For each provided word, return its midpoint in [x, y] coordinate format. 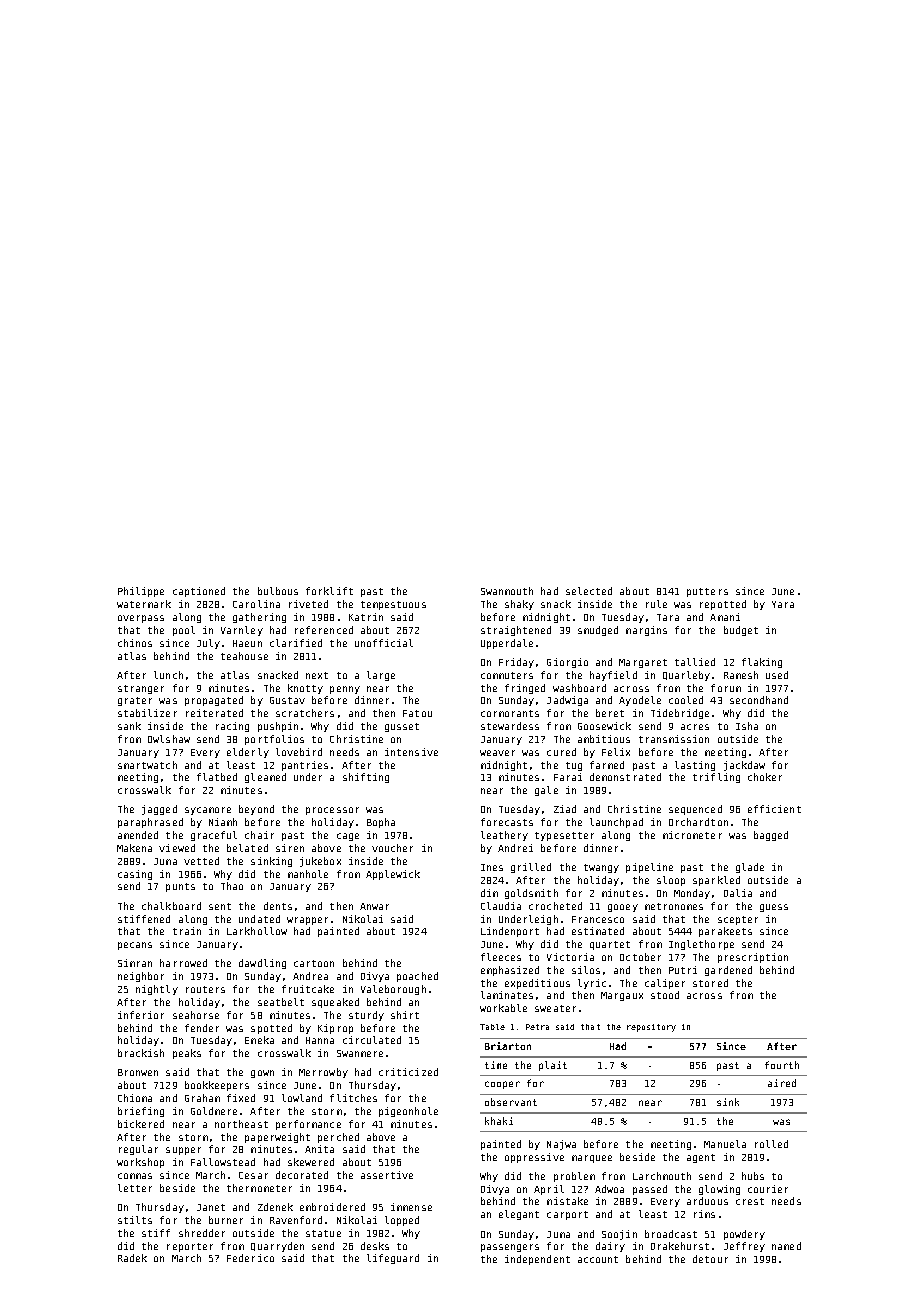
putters [707, 592]
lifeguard [393, 1259]
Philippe [141, 592]
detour [710, 1259]
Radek [132, 1258]
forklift [329, 591]
